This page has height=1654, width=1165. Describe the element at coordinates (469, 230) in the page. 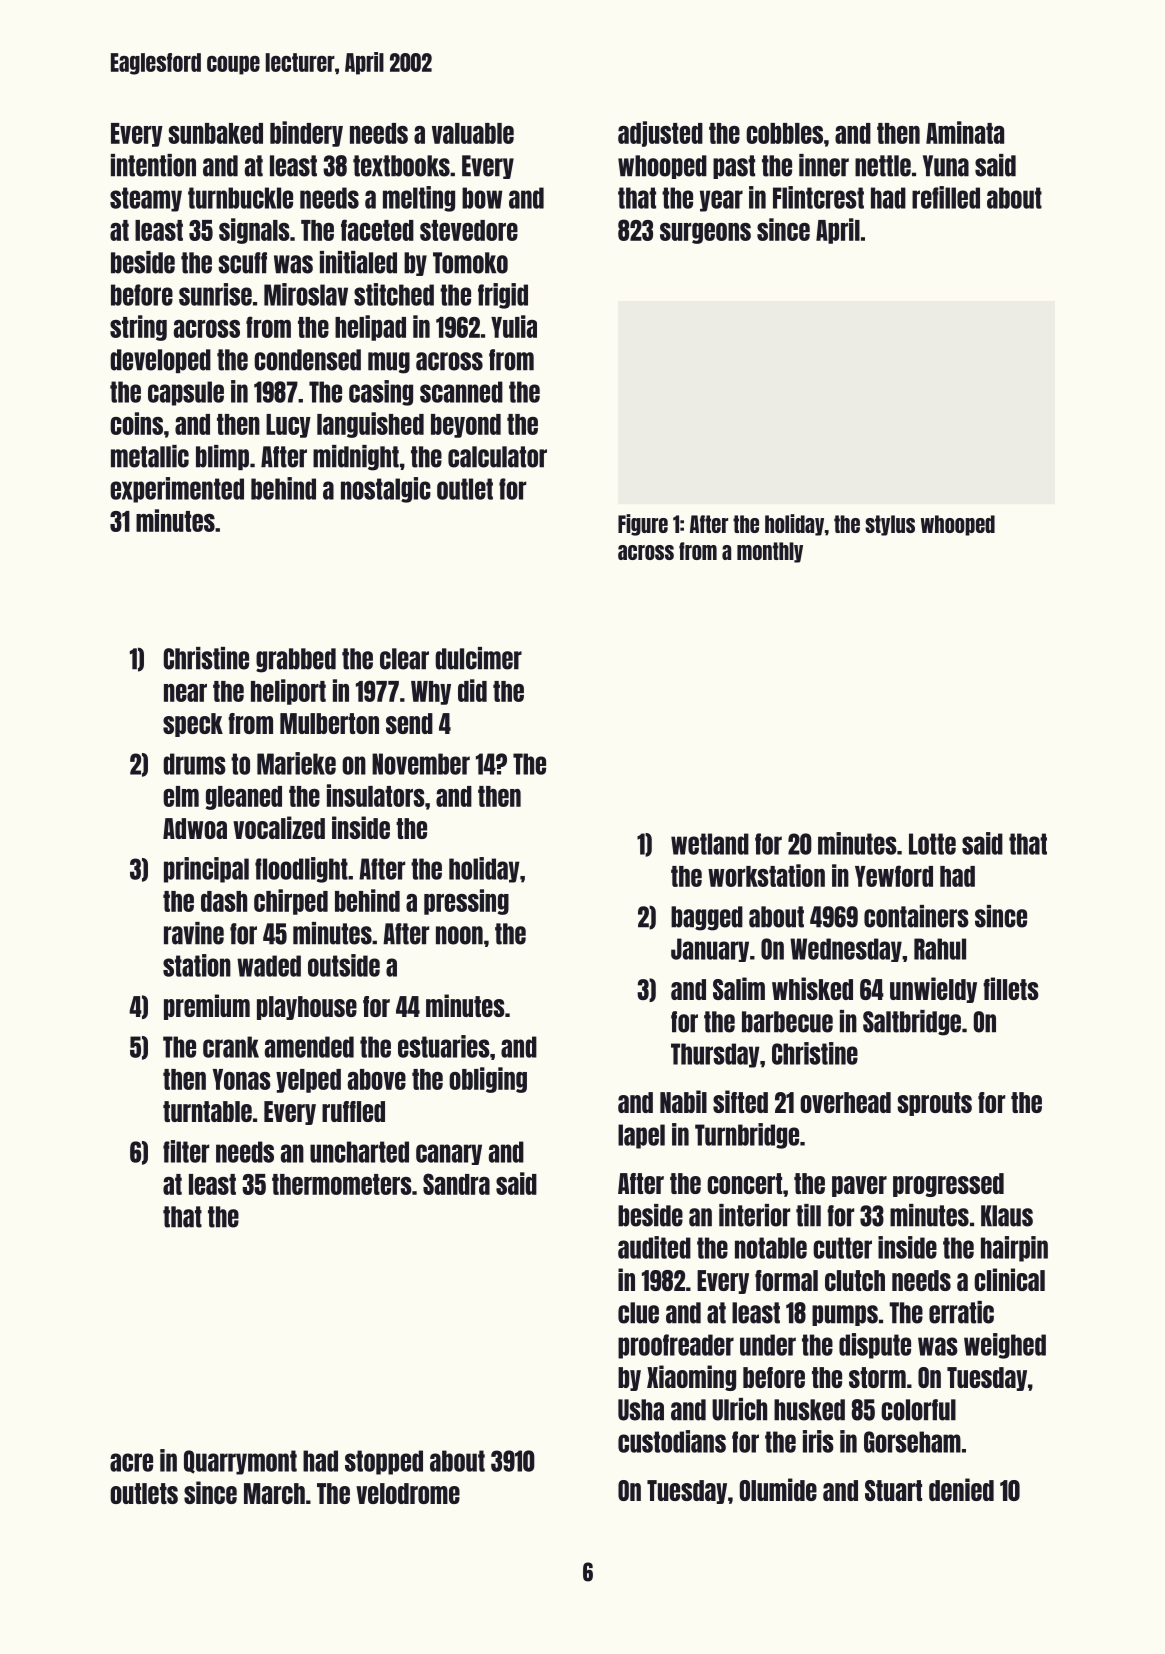

I see `stevedore` at that location.
